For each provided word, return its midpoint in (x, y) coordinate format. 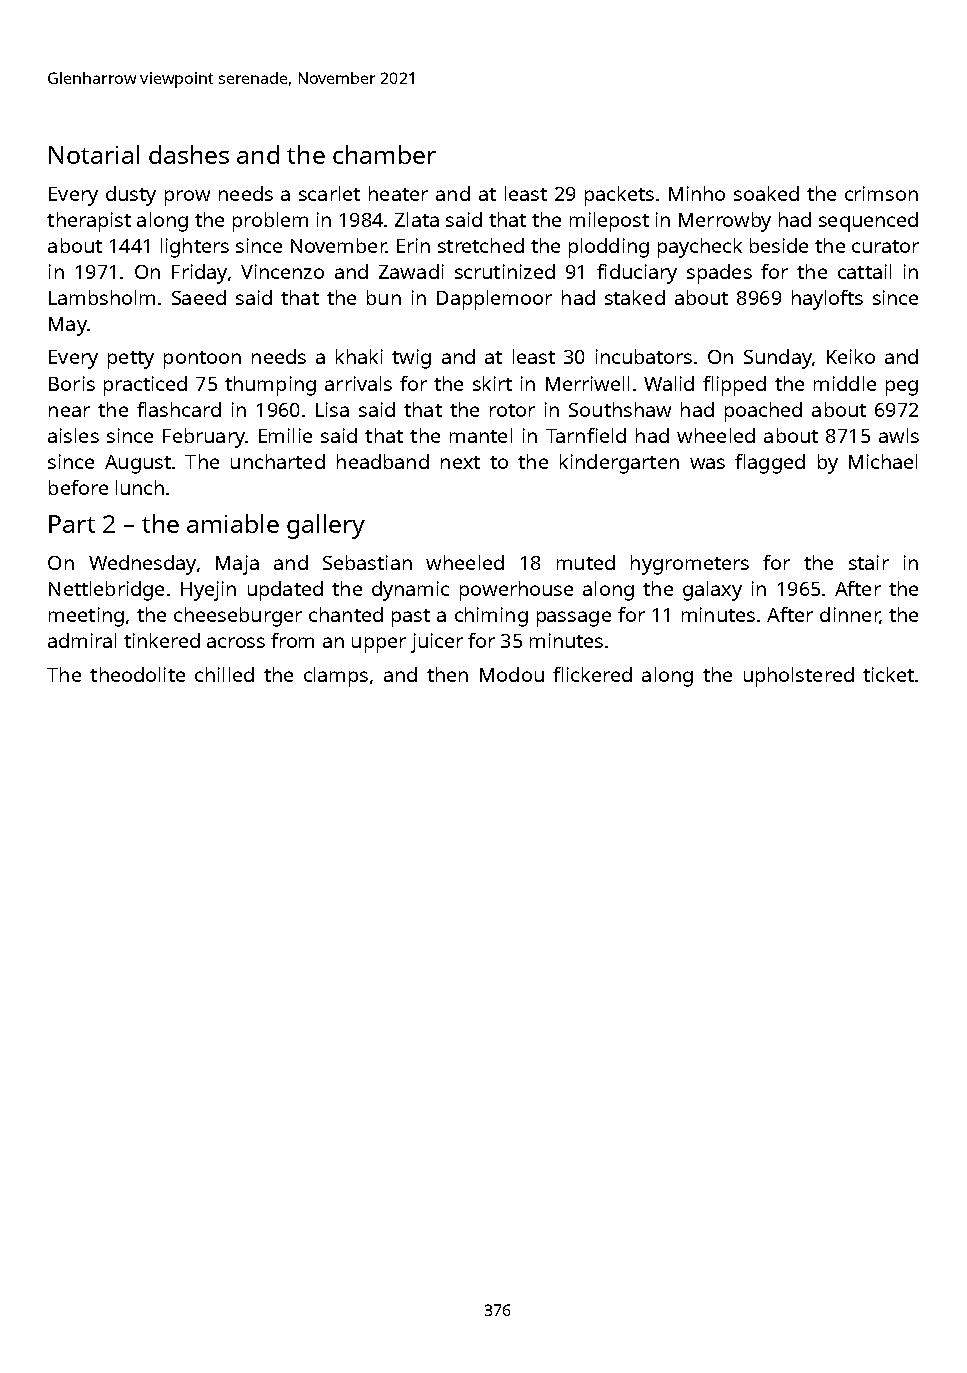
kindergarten (619, 464)
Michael (883, 461)
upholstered (799, 677)
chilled (224, 674)
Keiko (851, 356)
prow (187, 198)
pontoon (202, 360)
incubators (644, 356)
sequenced (868, 222)
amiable (233, 523)
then (447, 674)
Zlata (417, 219)
